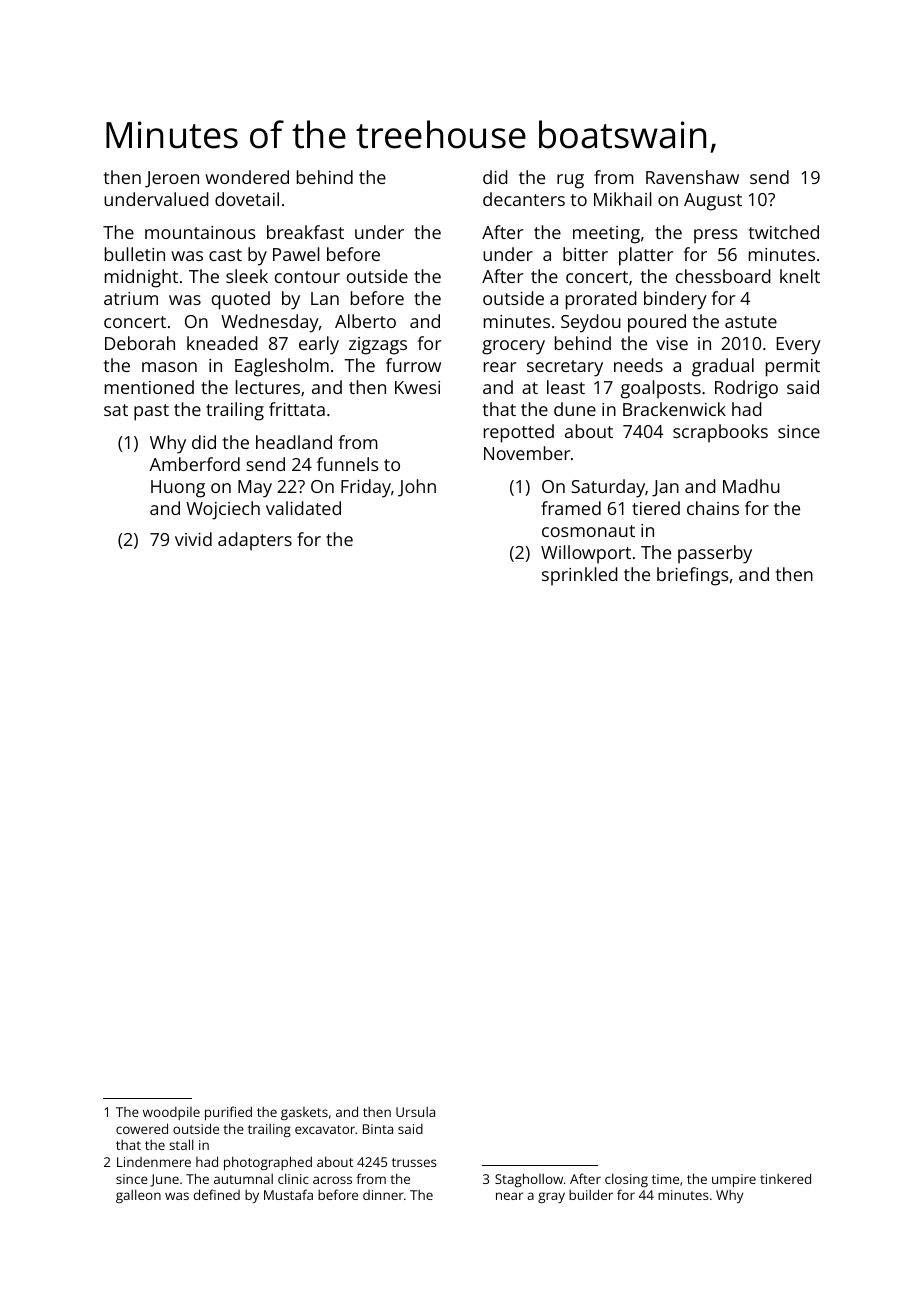  I want to click on tiered, so click(656, 508).
